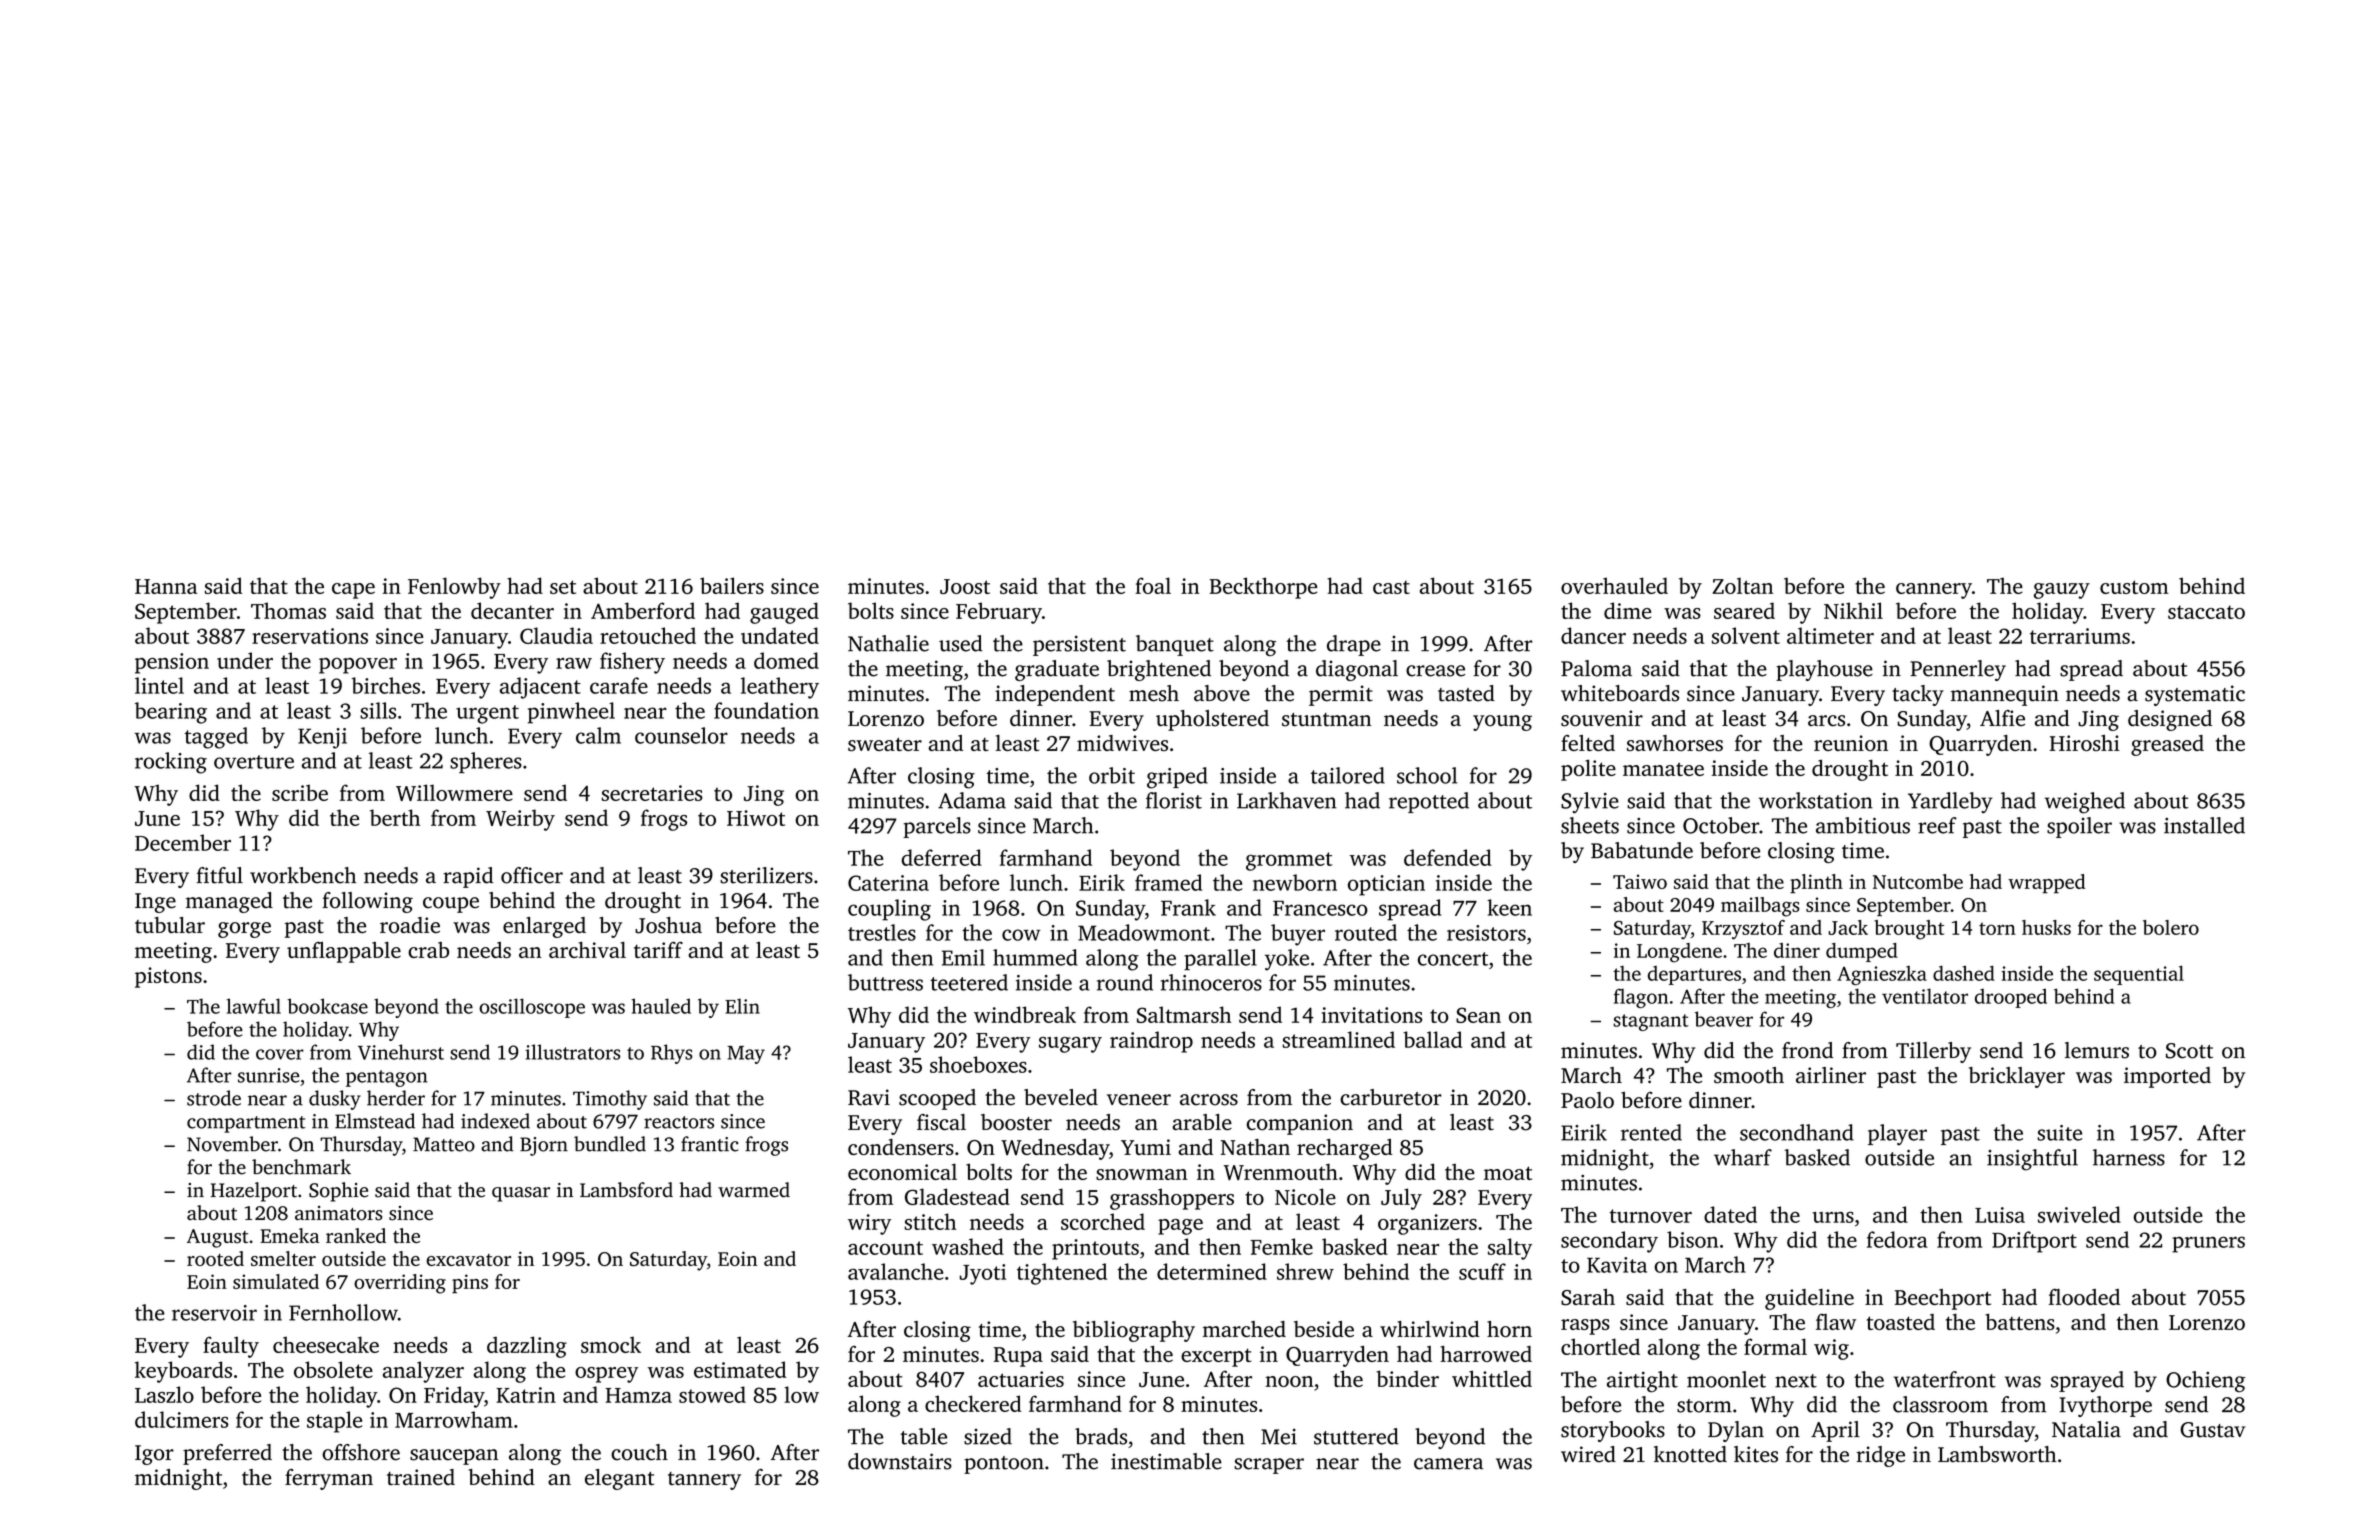 This screenshot has height=1540, width=2380. What do you see at coordinates (1743, 1157) in the screenshot?
I see `wharf` at bounding box center [1743, 1157].
